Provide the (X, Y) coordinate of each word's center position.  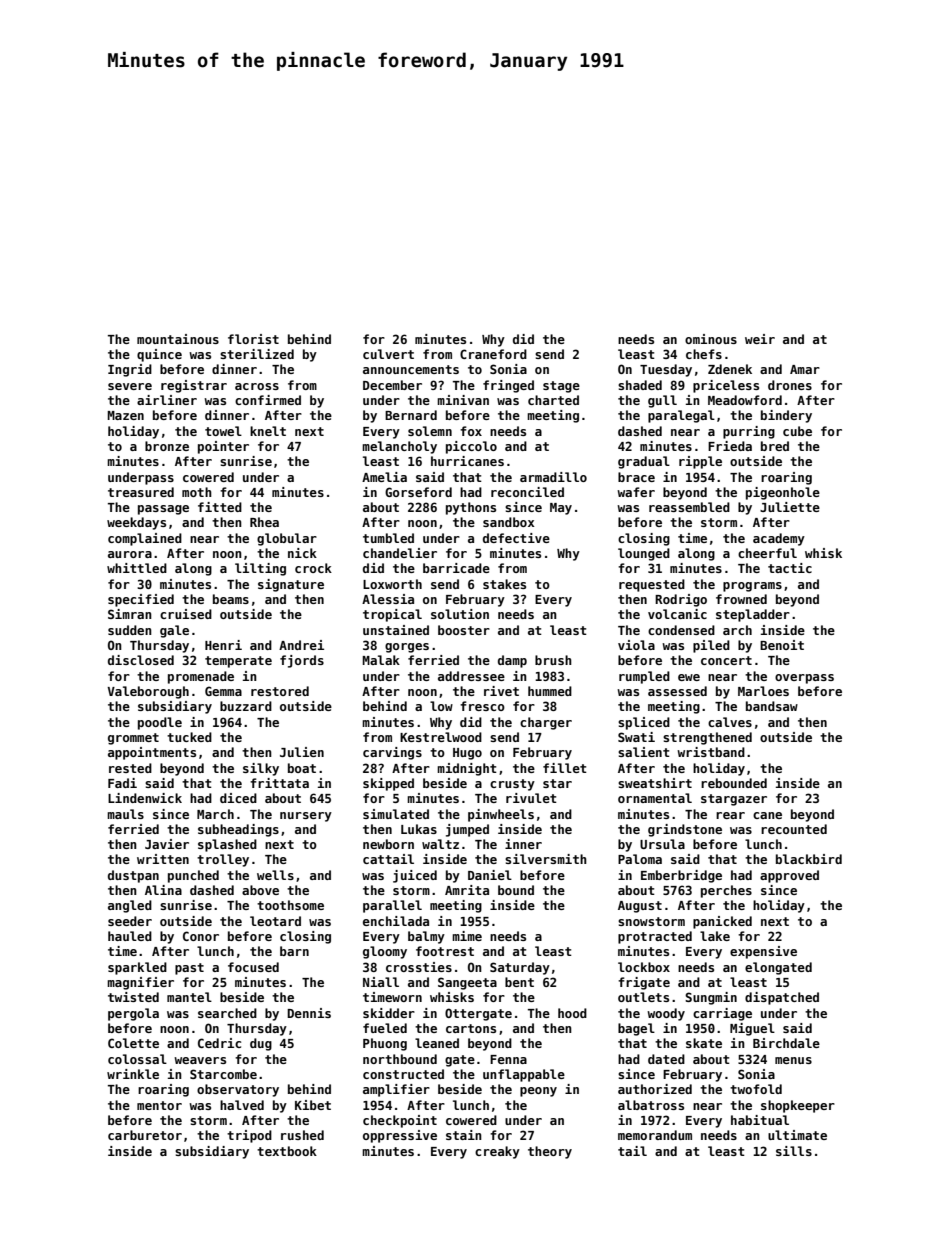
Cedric (219, 1043)
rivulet (531, 798)
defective (516, 538)
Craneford (493, 354)
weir (760, 339)
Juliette (790, 507)
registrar (194, 386)
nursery (306, 817)
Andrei (301, 645)
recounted (794, 829)
